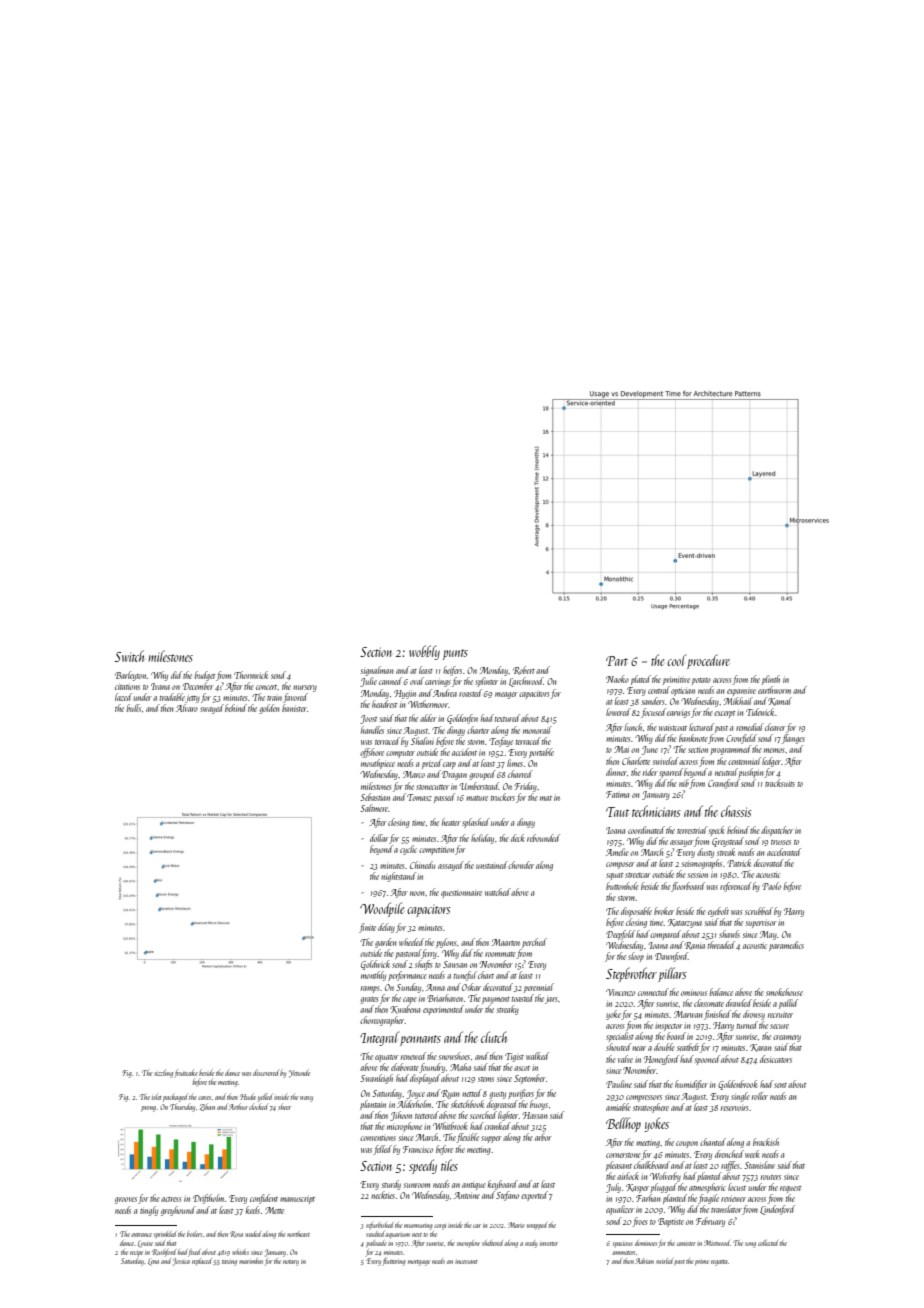 The width and height of the screenshot is (924, 1308). What do you see at coordinates (506, 695) in the screenshot?
I see `meager` at bounding box center [506, 695].
